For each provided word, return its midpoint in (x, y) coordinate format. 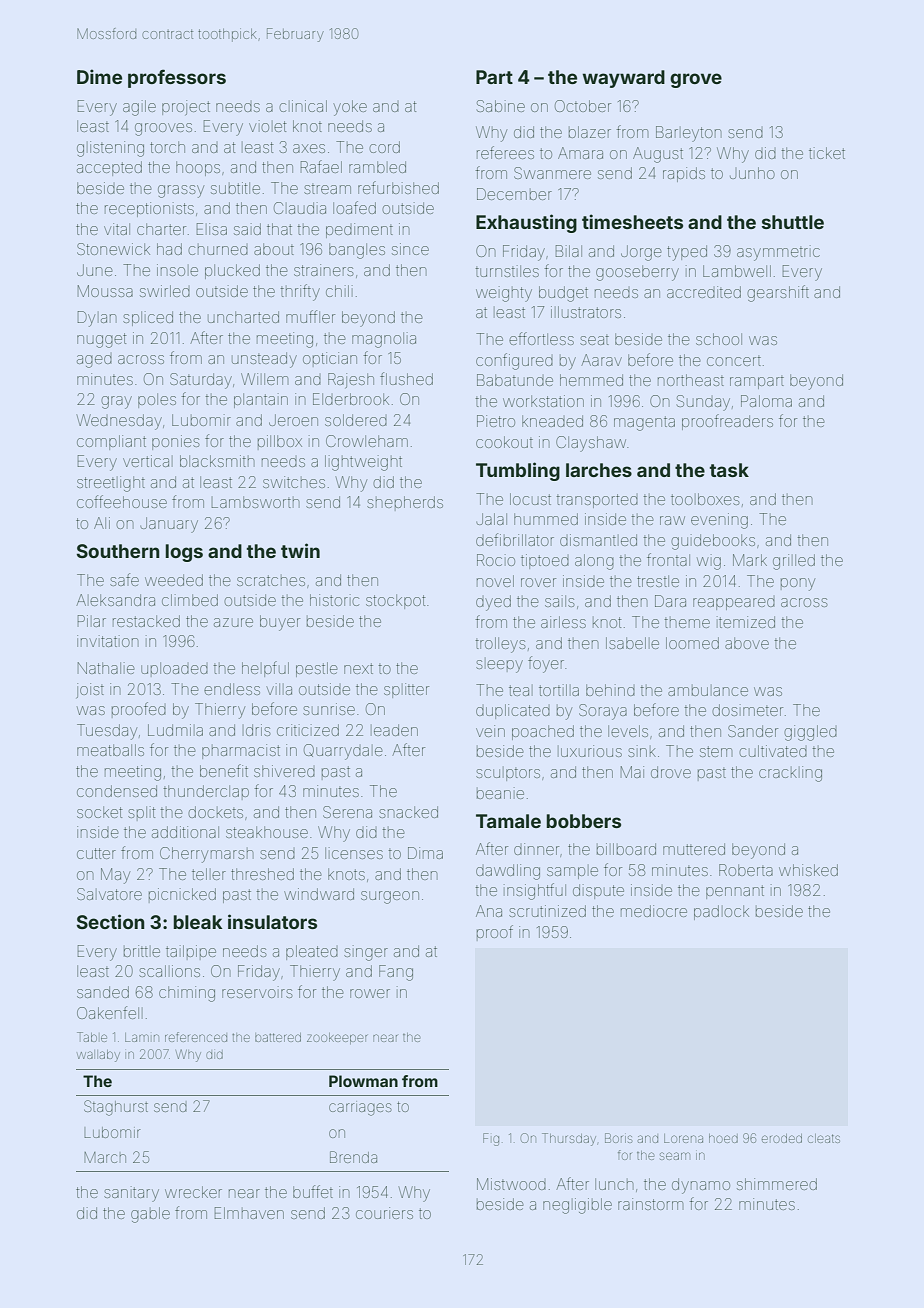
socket (100, 812)
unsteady (264, 360)
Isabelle (632, 643)
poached (543, 732)
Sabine (501, 106)
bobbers (583, 821)
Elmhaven (249, 1213)
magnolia (384, 340)
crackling (790, 774)
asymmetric (778, 253)
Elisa (212, 229)
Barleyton (688, 134)
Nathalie (106, 668)
